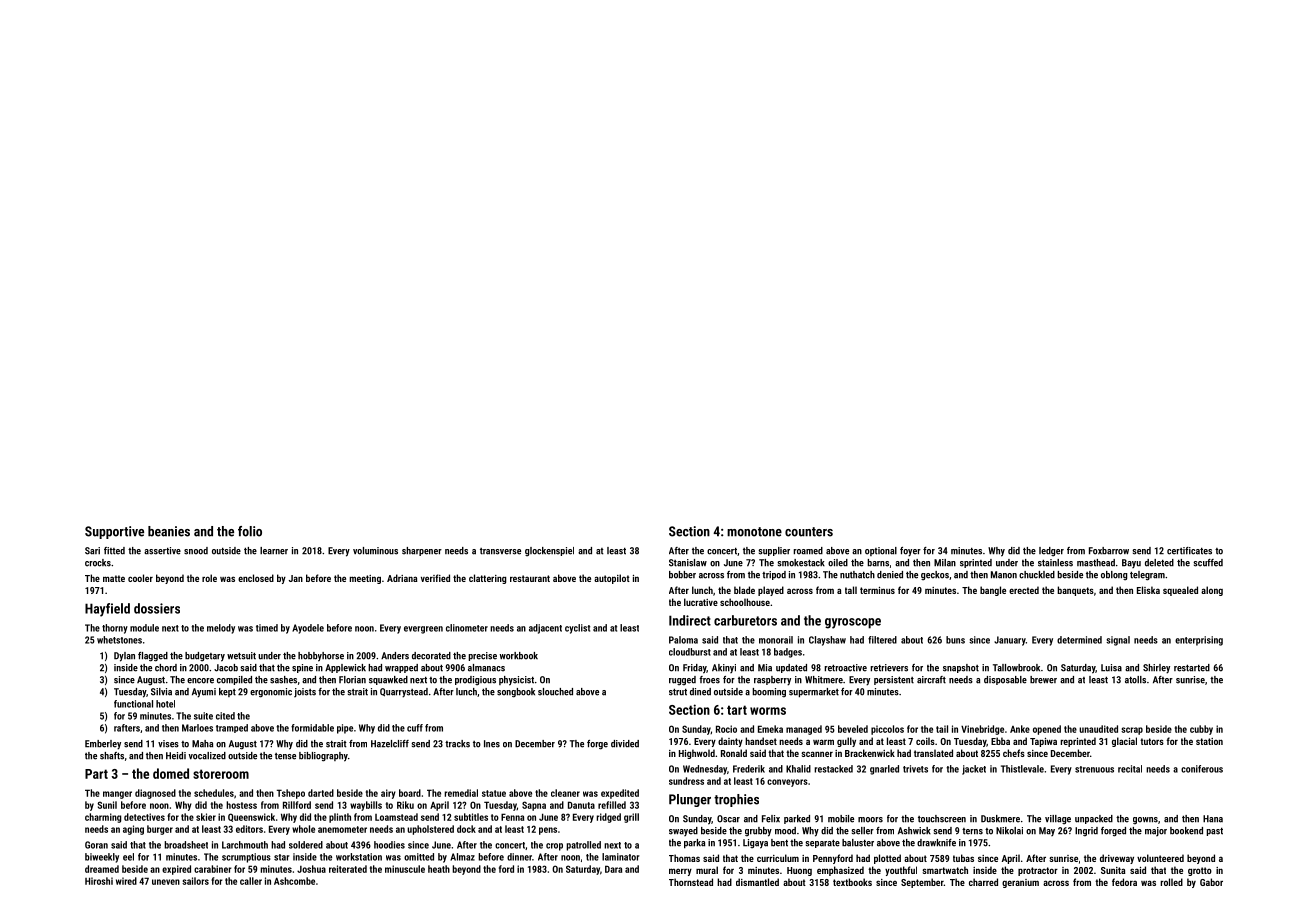  Describe the element at coordinates (1075, 591) in the screenshot. I see `banquets` at that location.
